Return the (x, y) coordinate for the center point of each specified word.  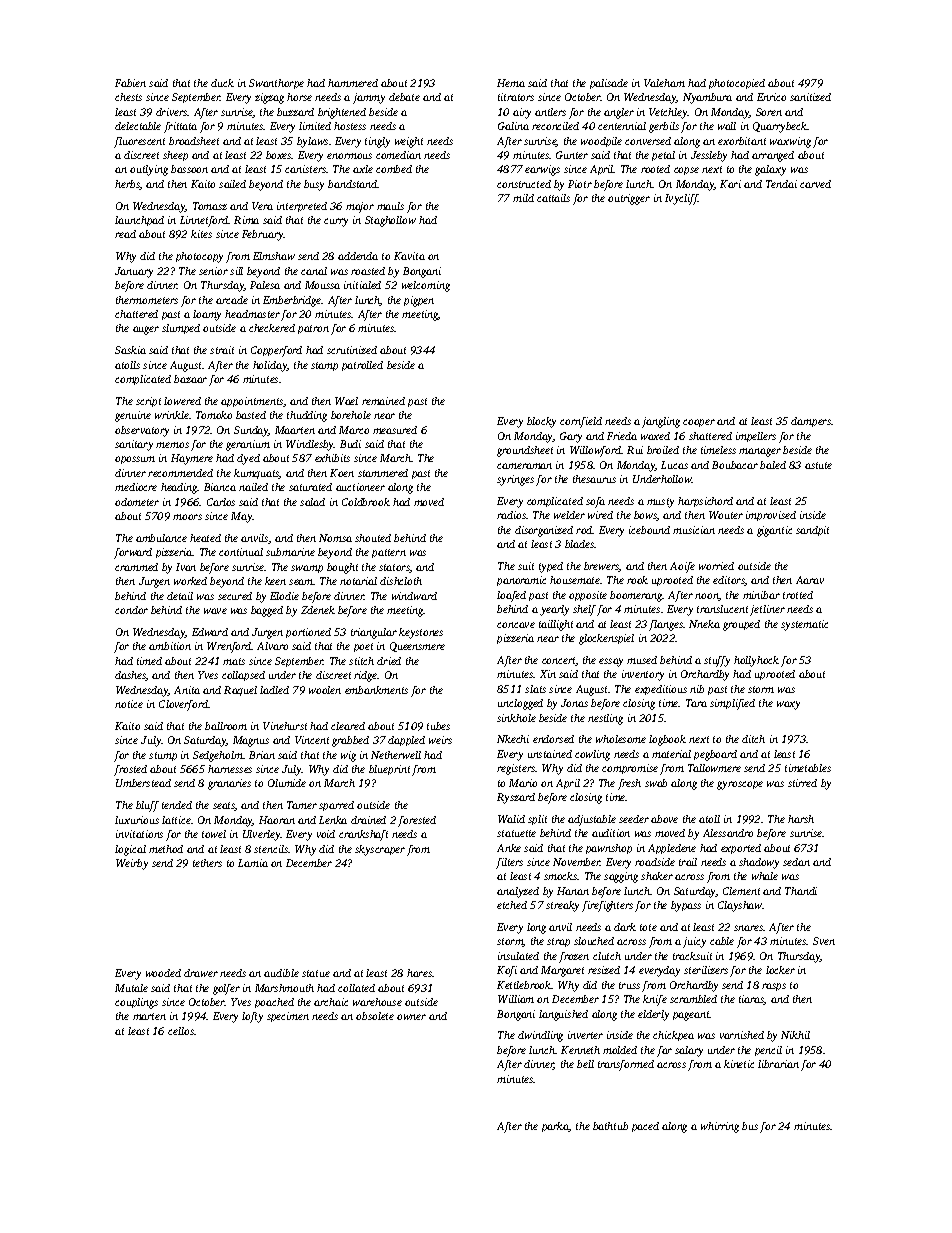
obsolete (375, 1016)
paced (645, 1127)
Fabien (130, 83)
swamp (307, 569)
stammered (383, 473)
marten (149, 1016)
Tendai (781, 184)
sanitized (810, 97)
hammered (353, 83)
